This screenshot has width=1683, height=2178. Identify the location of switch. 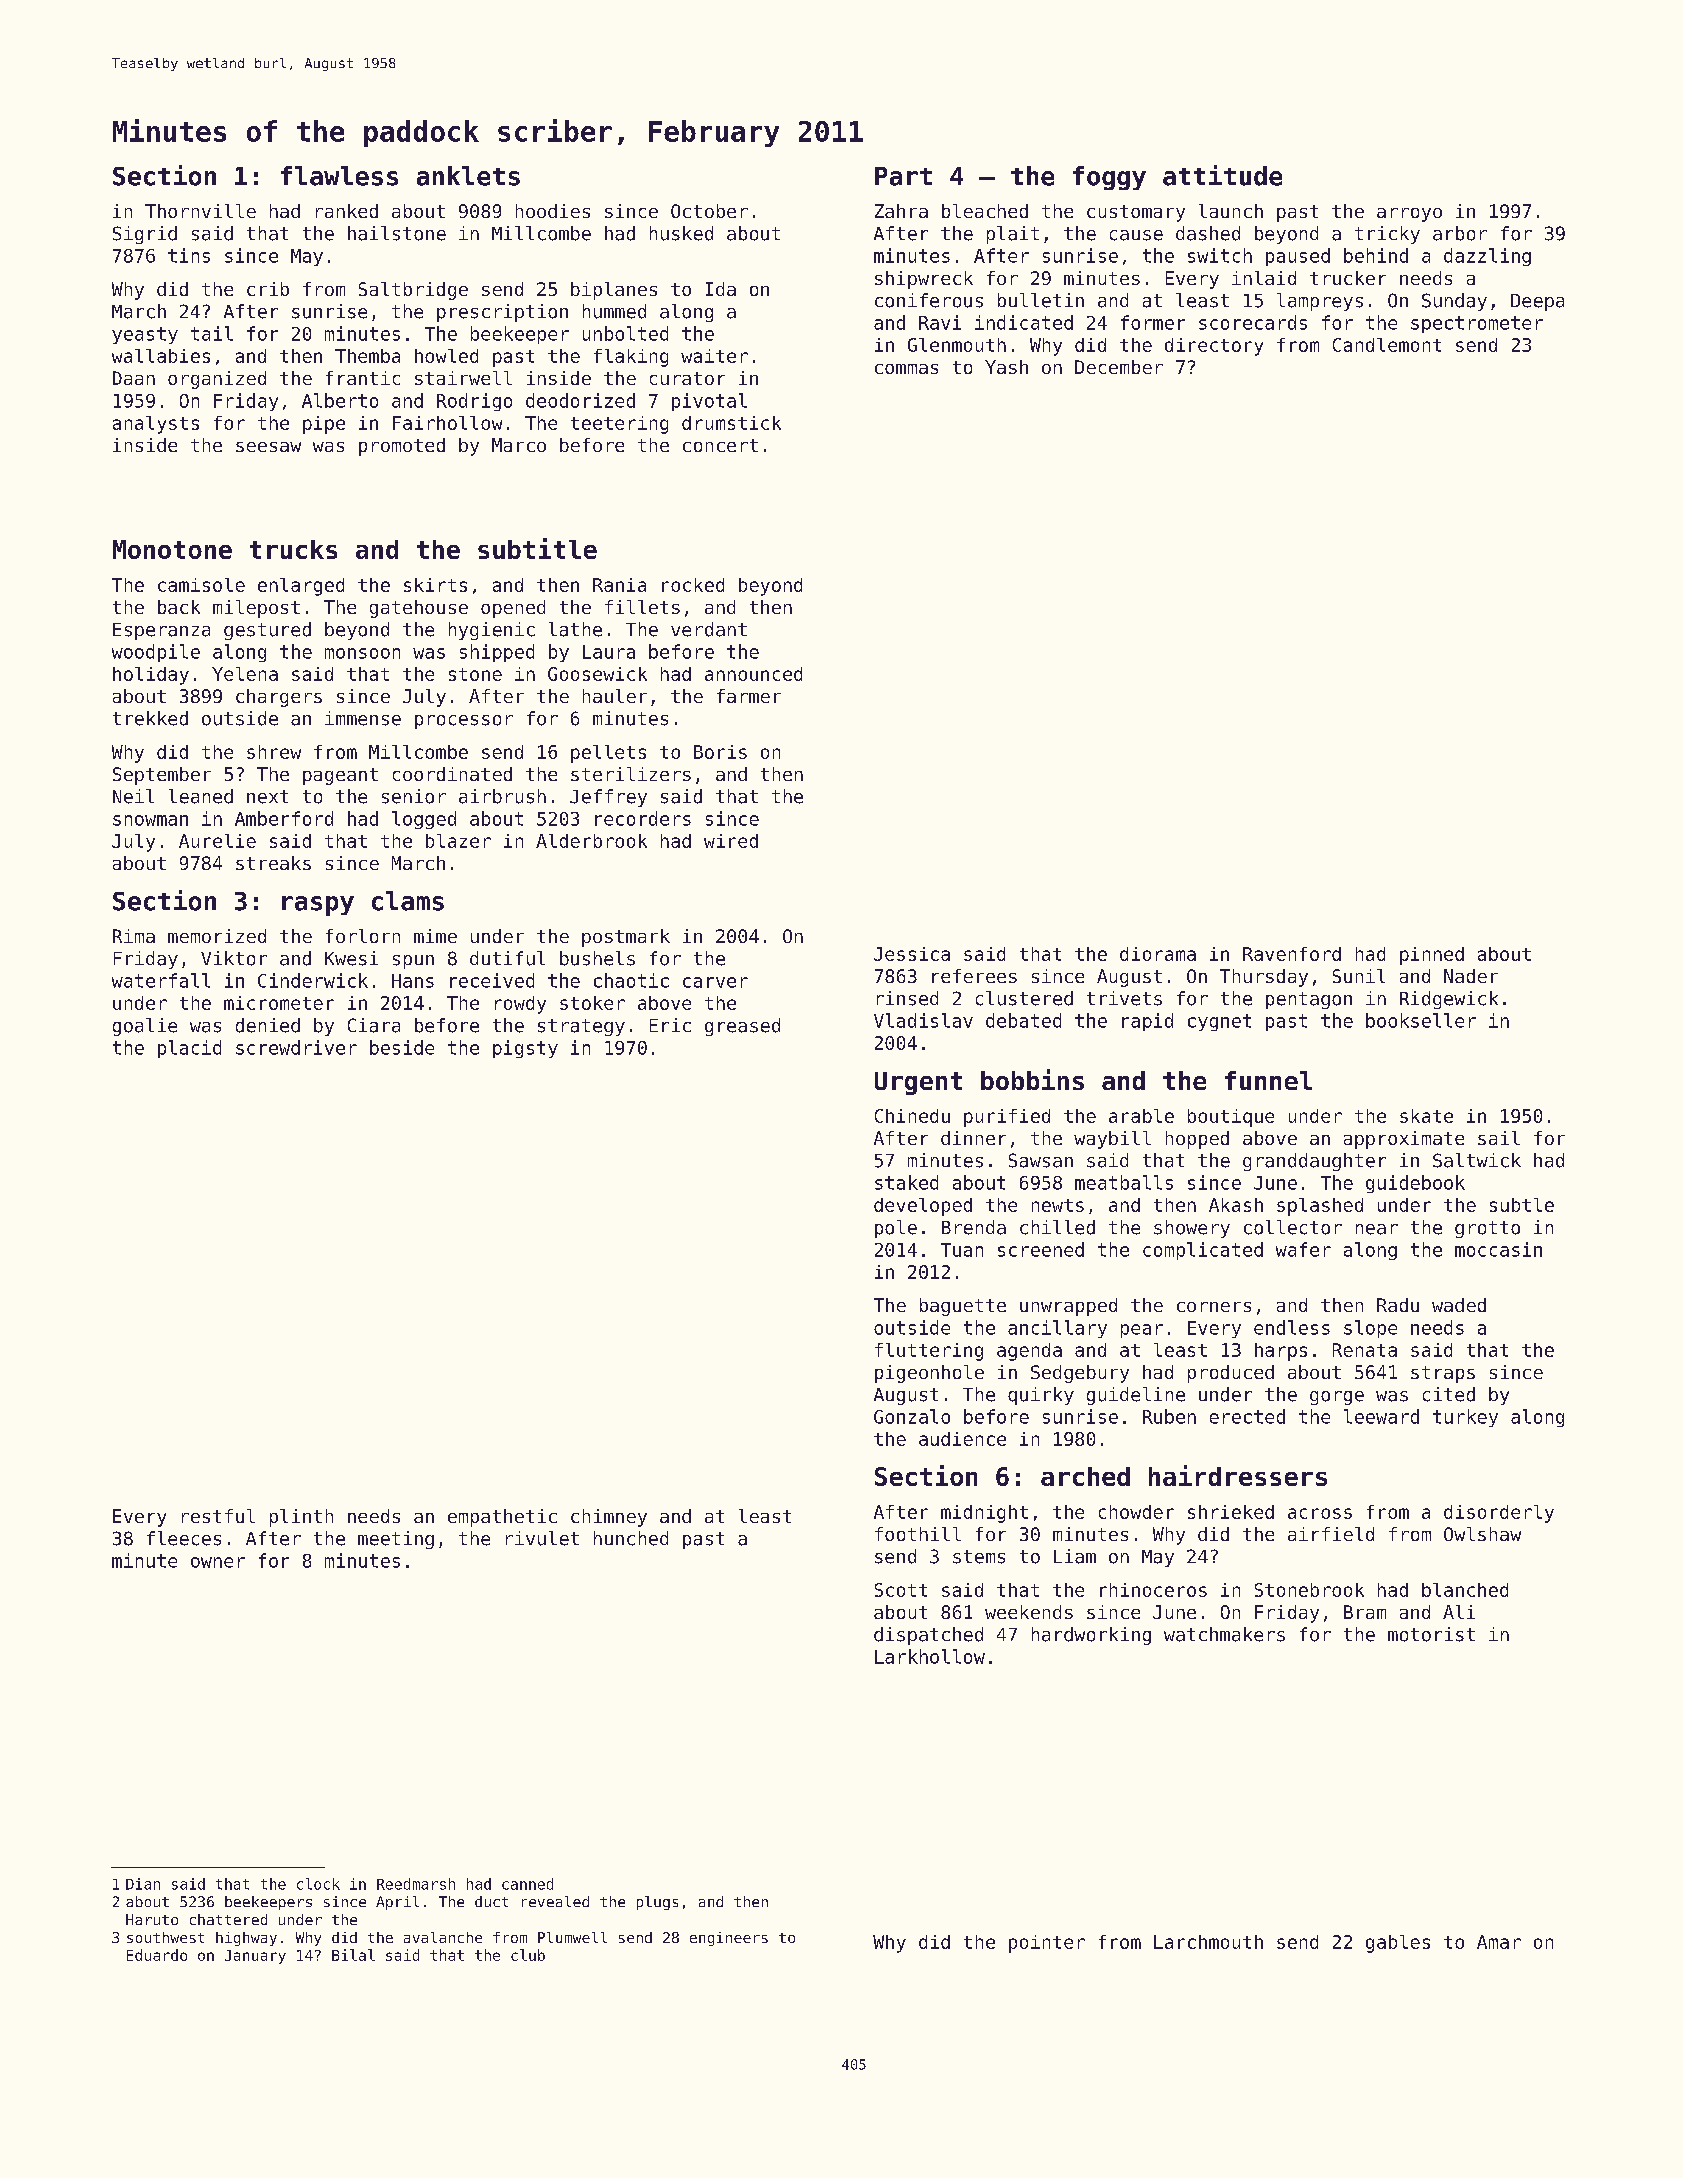
(1220, 255).
